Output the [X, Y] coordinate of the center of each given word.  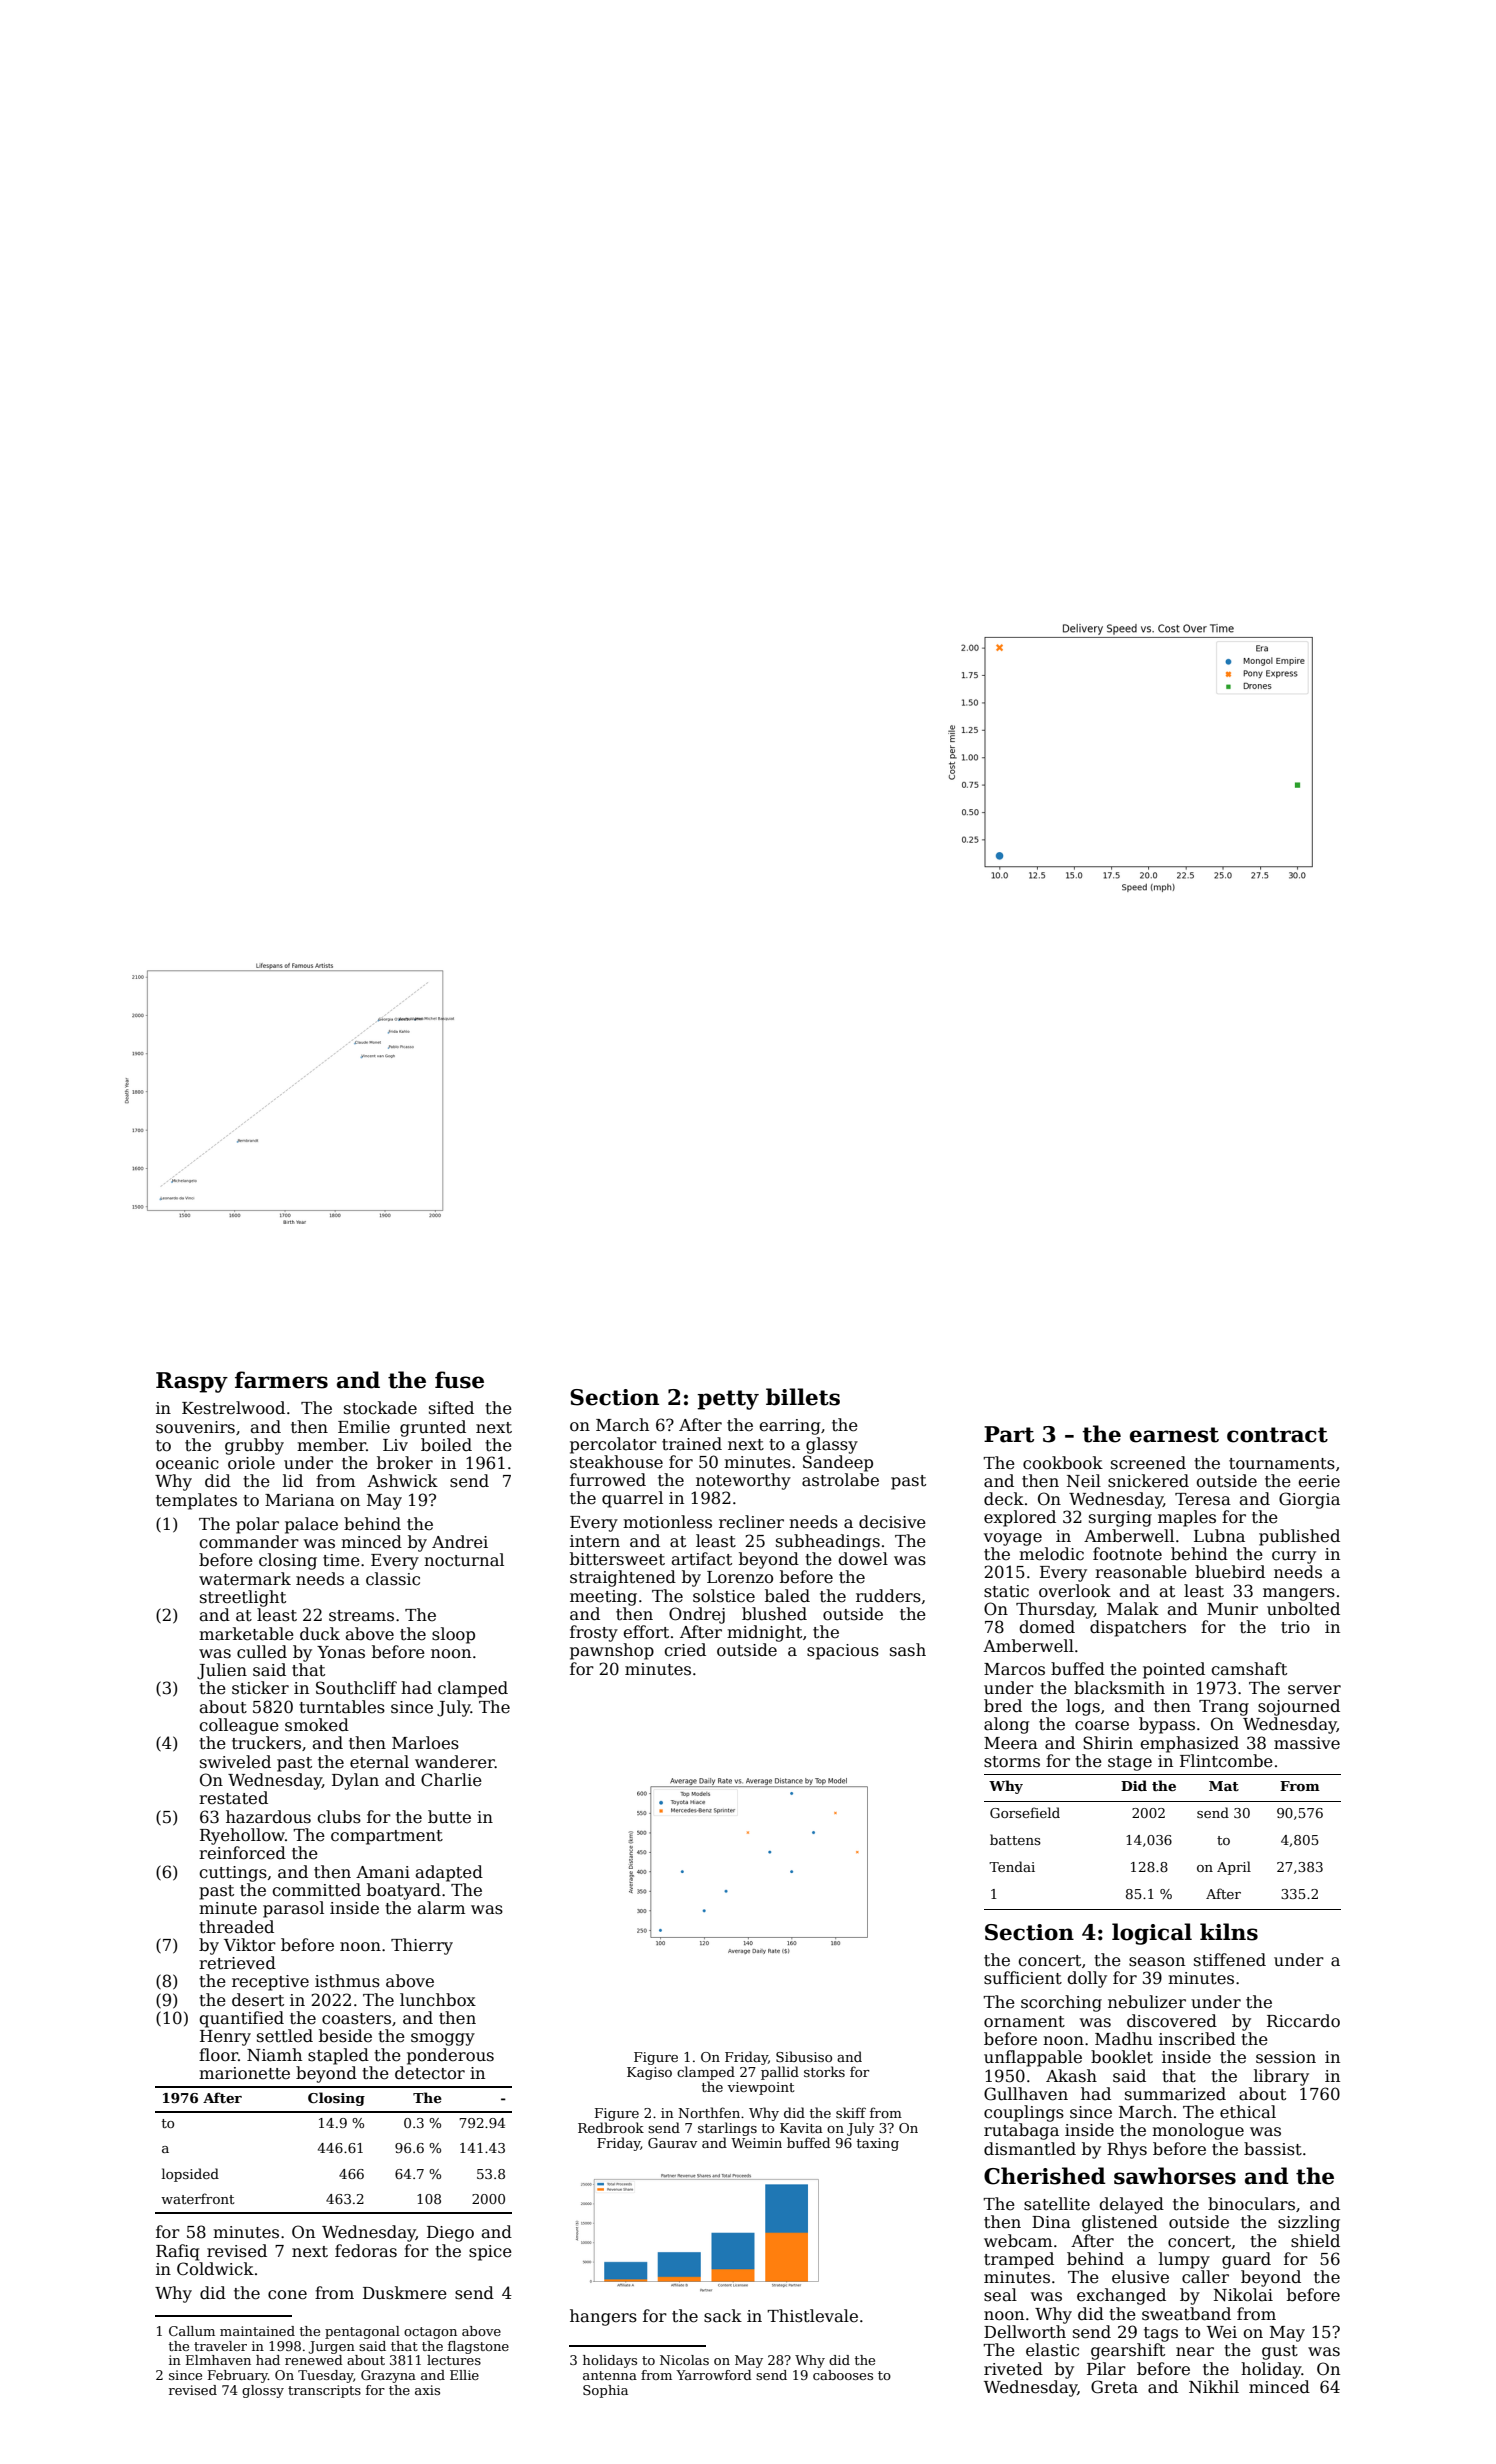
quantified [241, 2019]
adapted [449, 1873]
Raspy [192, 1382]
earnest [1174, 1435]
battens [1015, 1839]
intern [595, 1541]
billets [803, 1397]
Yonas [341, 1652]
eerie [1319, 1481]
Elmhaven [218, 2360]
